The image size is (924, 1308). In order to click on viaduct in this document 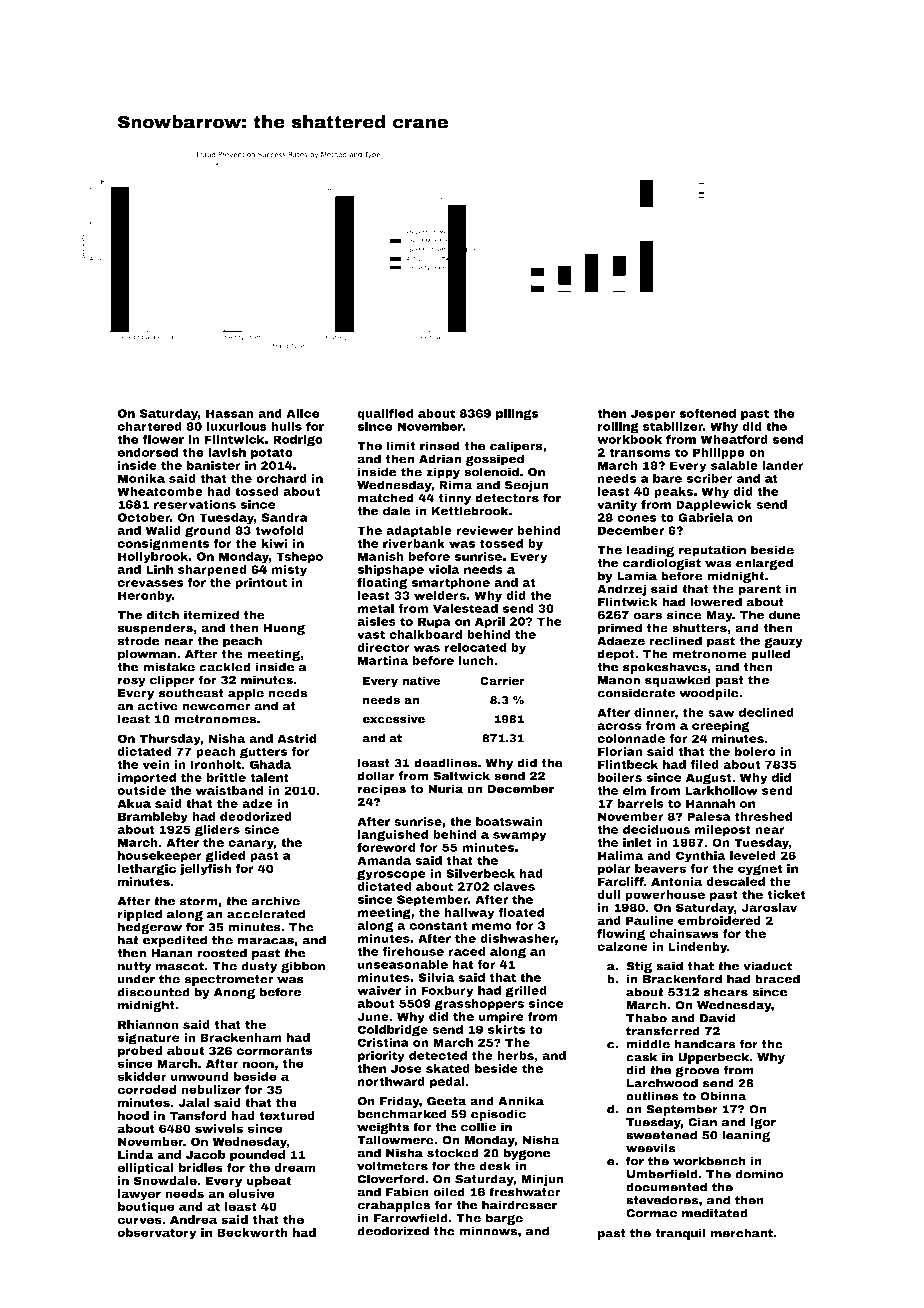, I will do `click(767, 966)`.
